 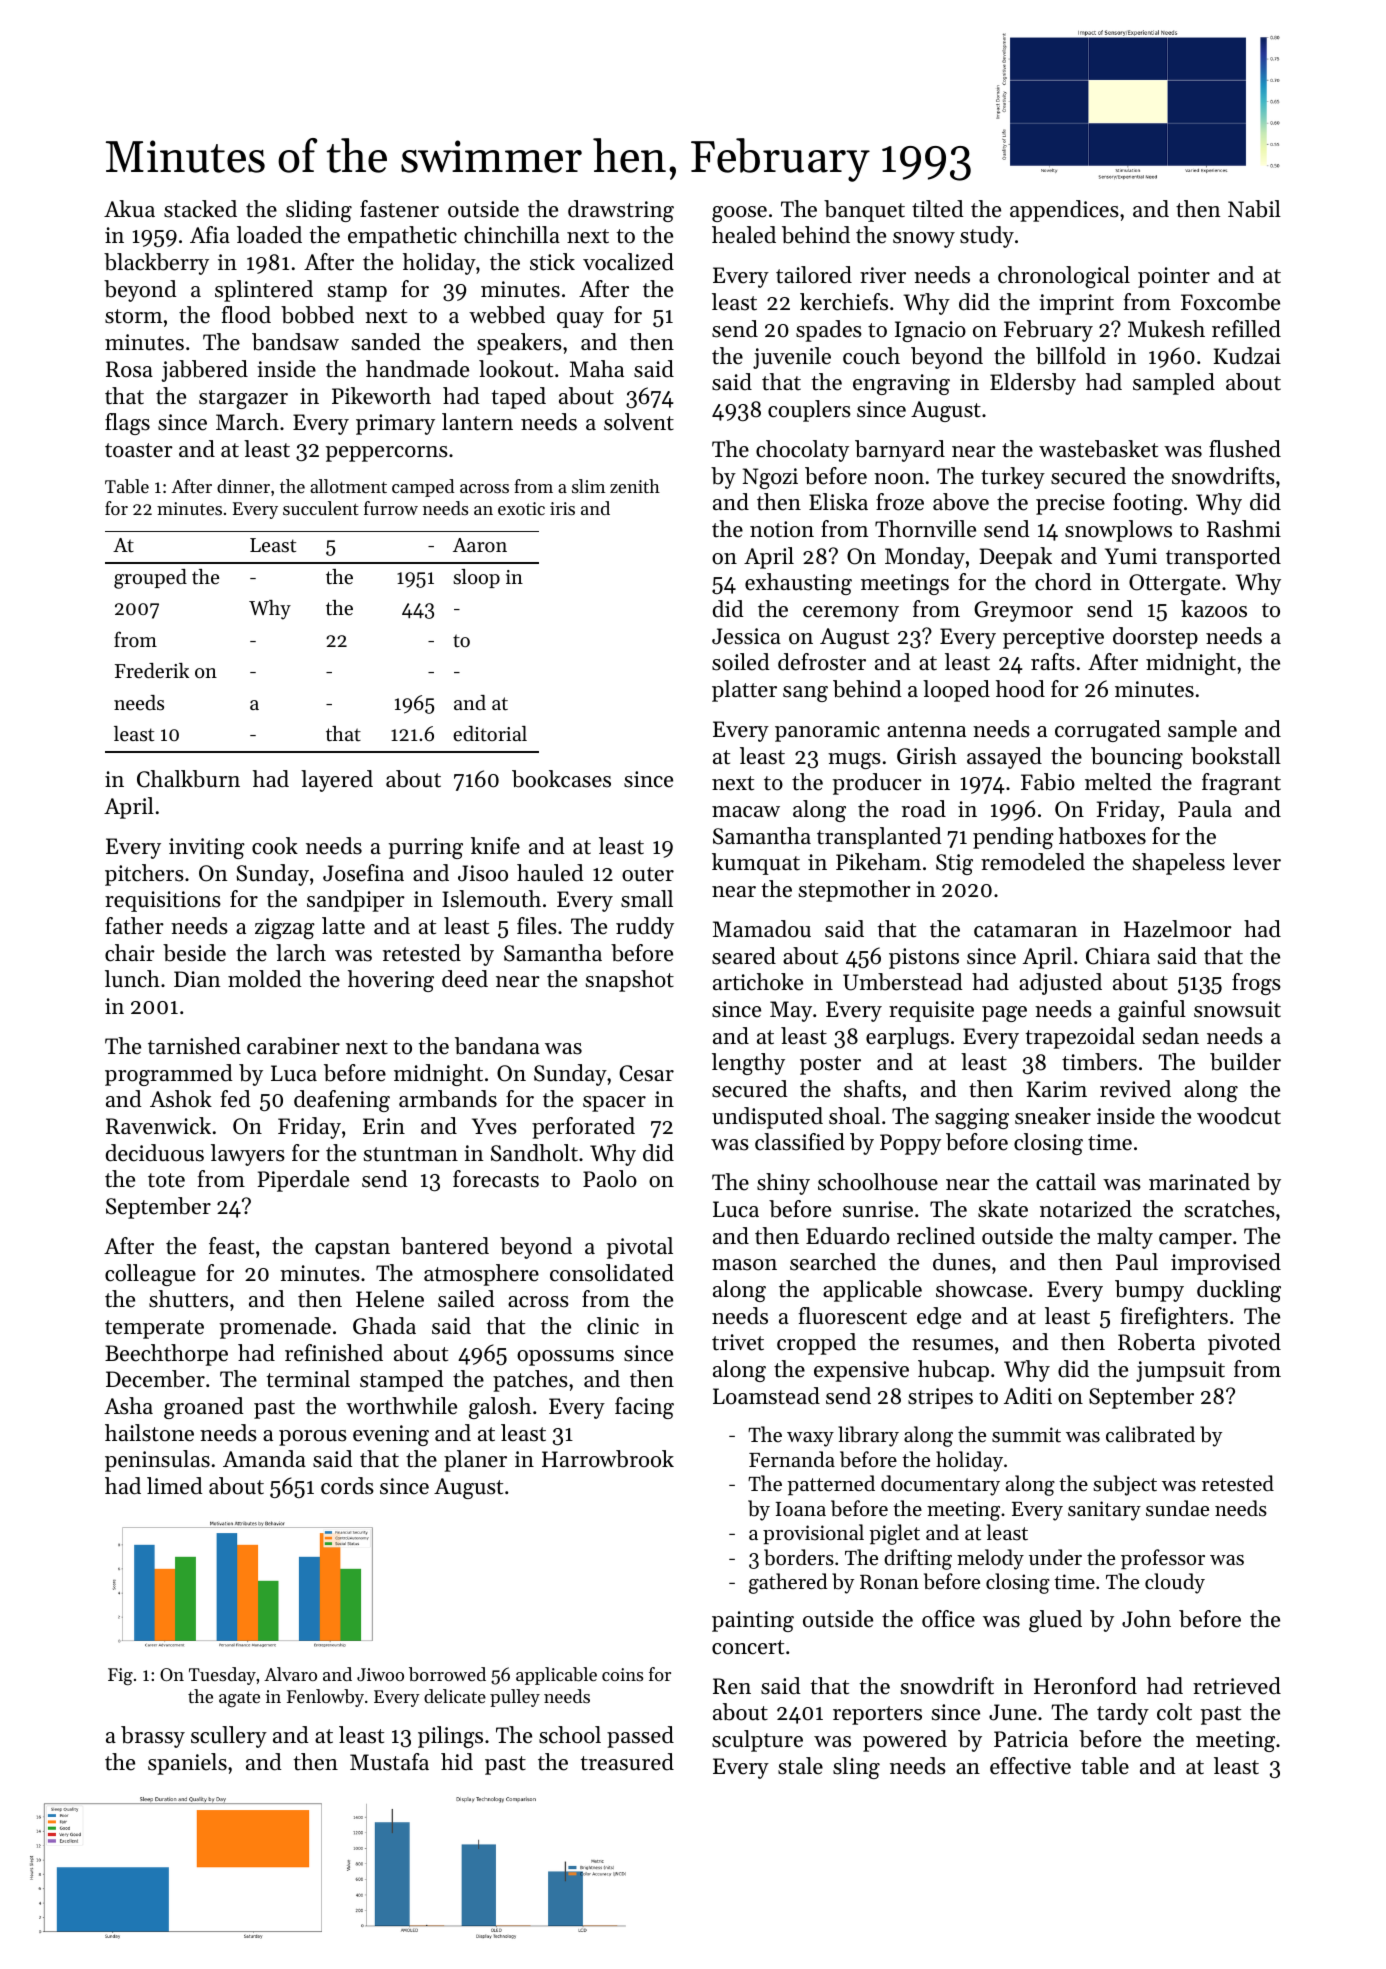 I want to click on dinner, so click(x=243, y=486).
